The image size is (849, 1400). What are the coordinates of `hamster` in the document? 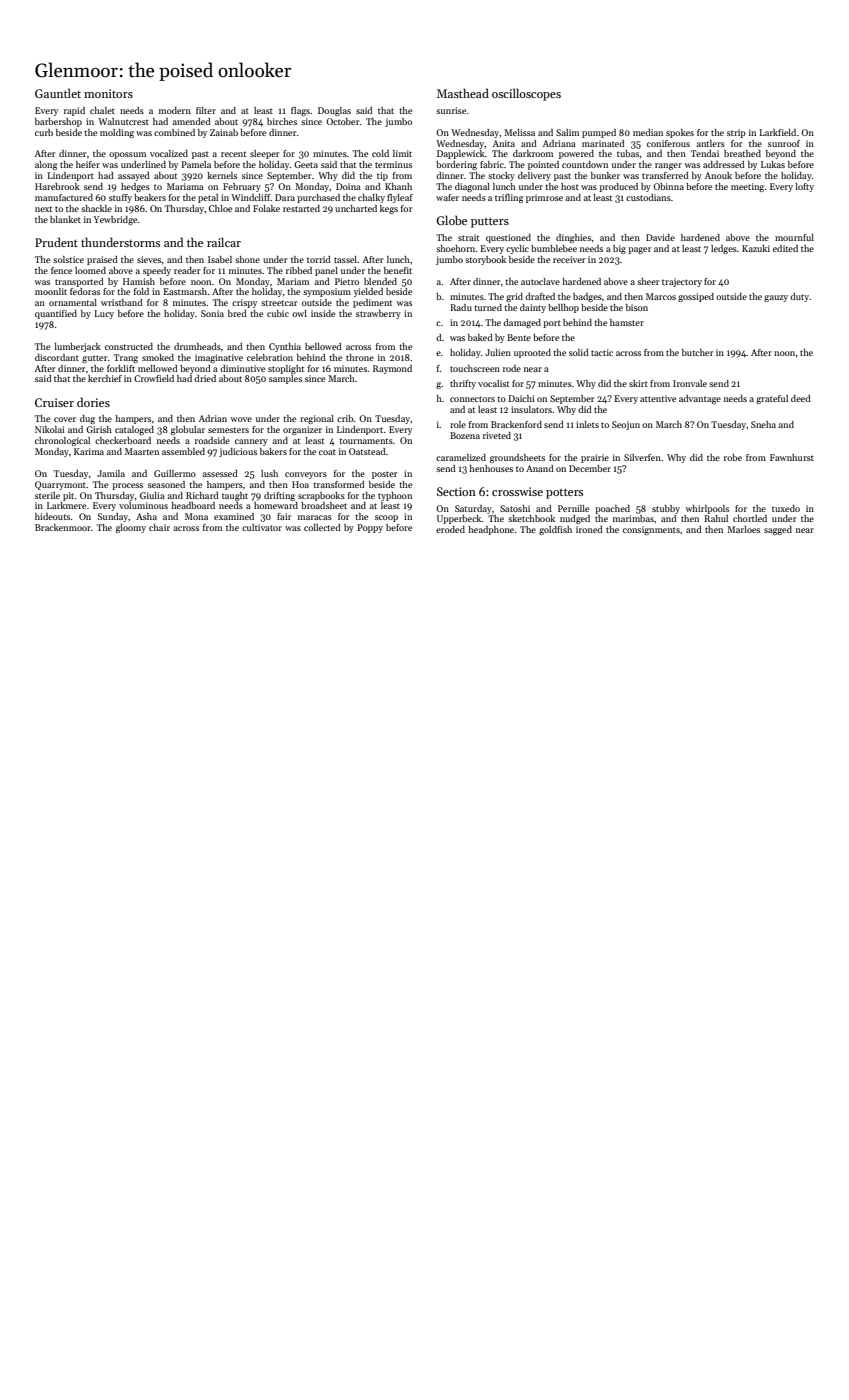 It's located at (627, 322).
